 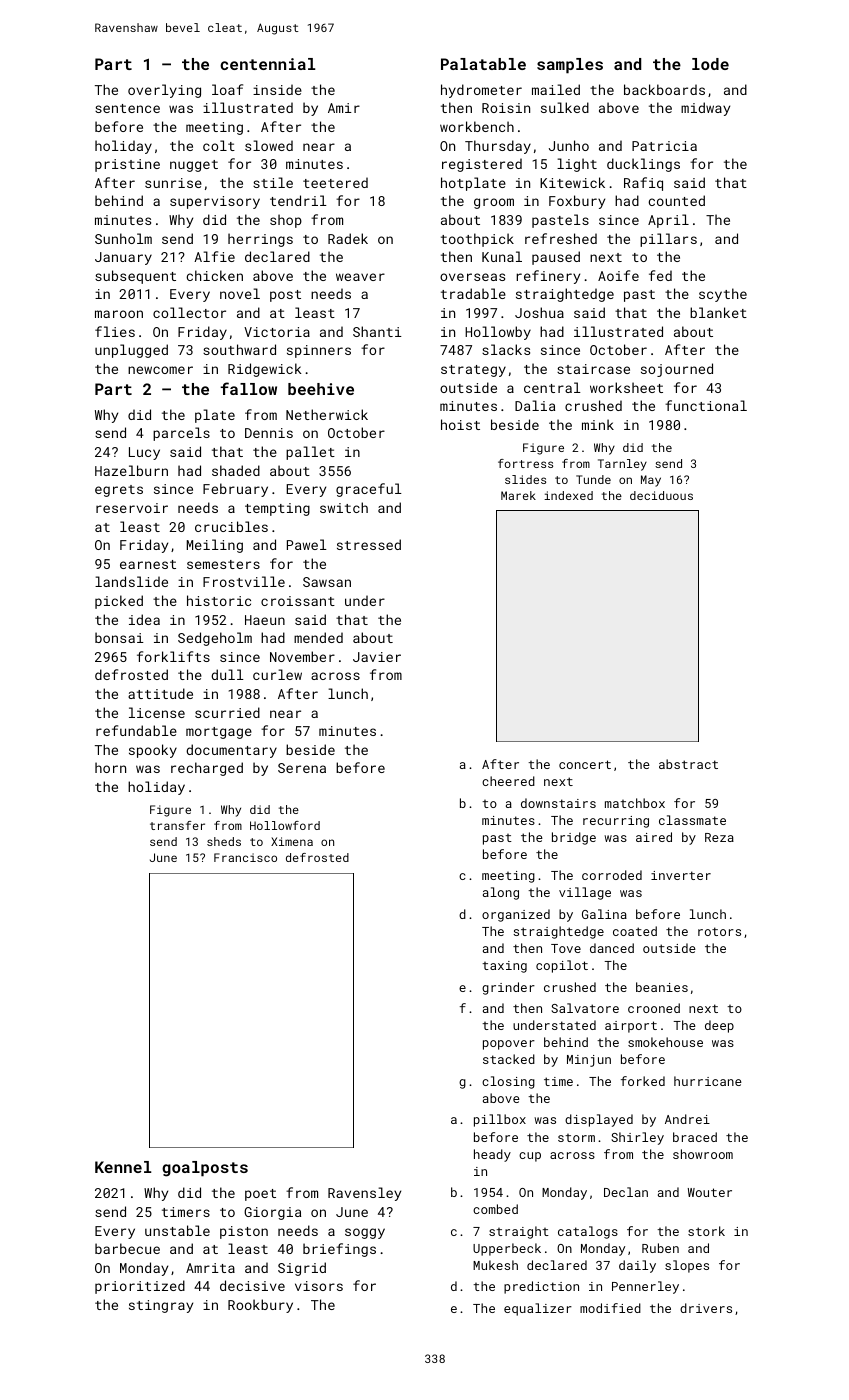 What do you see at coordinates (660, 275) in the document?
I see `fed` at bounding box center [660, 275].
